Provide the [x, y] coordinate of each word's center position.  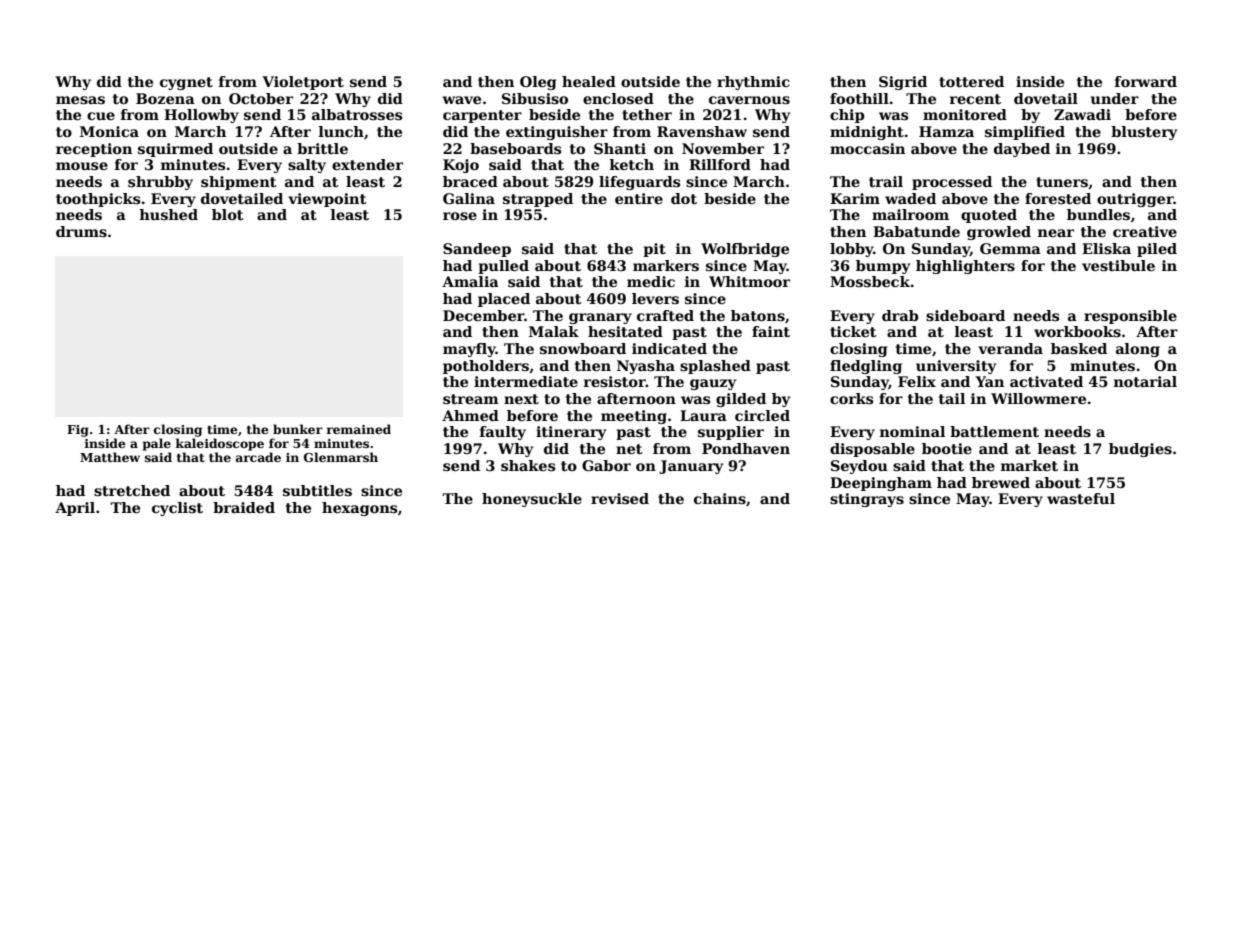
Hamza [946, 131]
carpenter [482, 116]
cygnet [186, 83]
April [75, 509]
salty [307, 166]
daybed [1022, 150]
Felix [917, 381]
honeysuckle [532, 500]
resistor [615, 381]
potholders [486, 367]
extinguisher [557, 133]
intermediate [526, 381]
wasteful [1081, 498]
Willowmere [1038, 398]
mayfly [469, 350]
